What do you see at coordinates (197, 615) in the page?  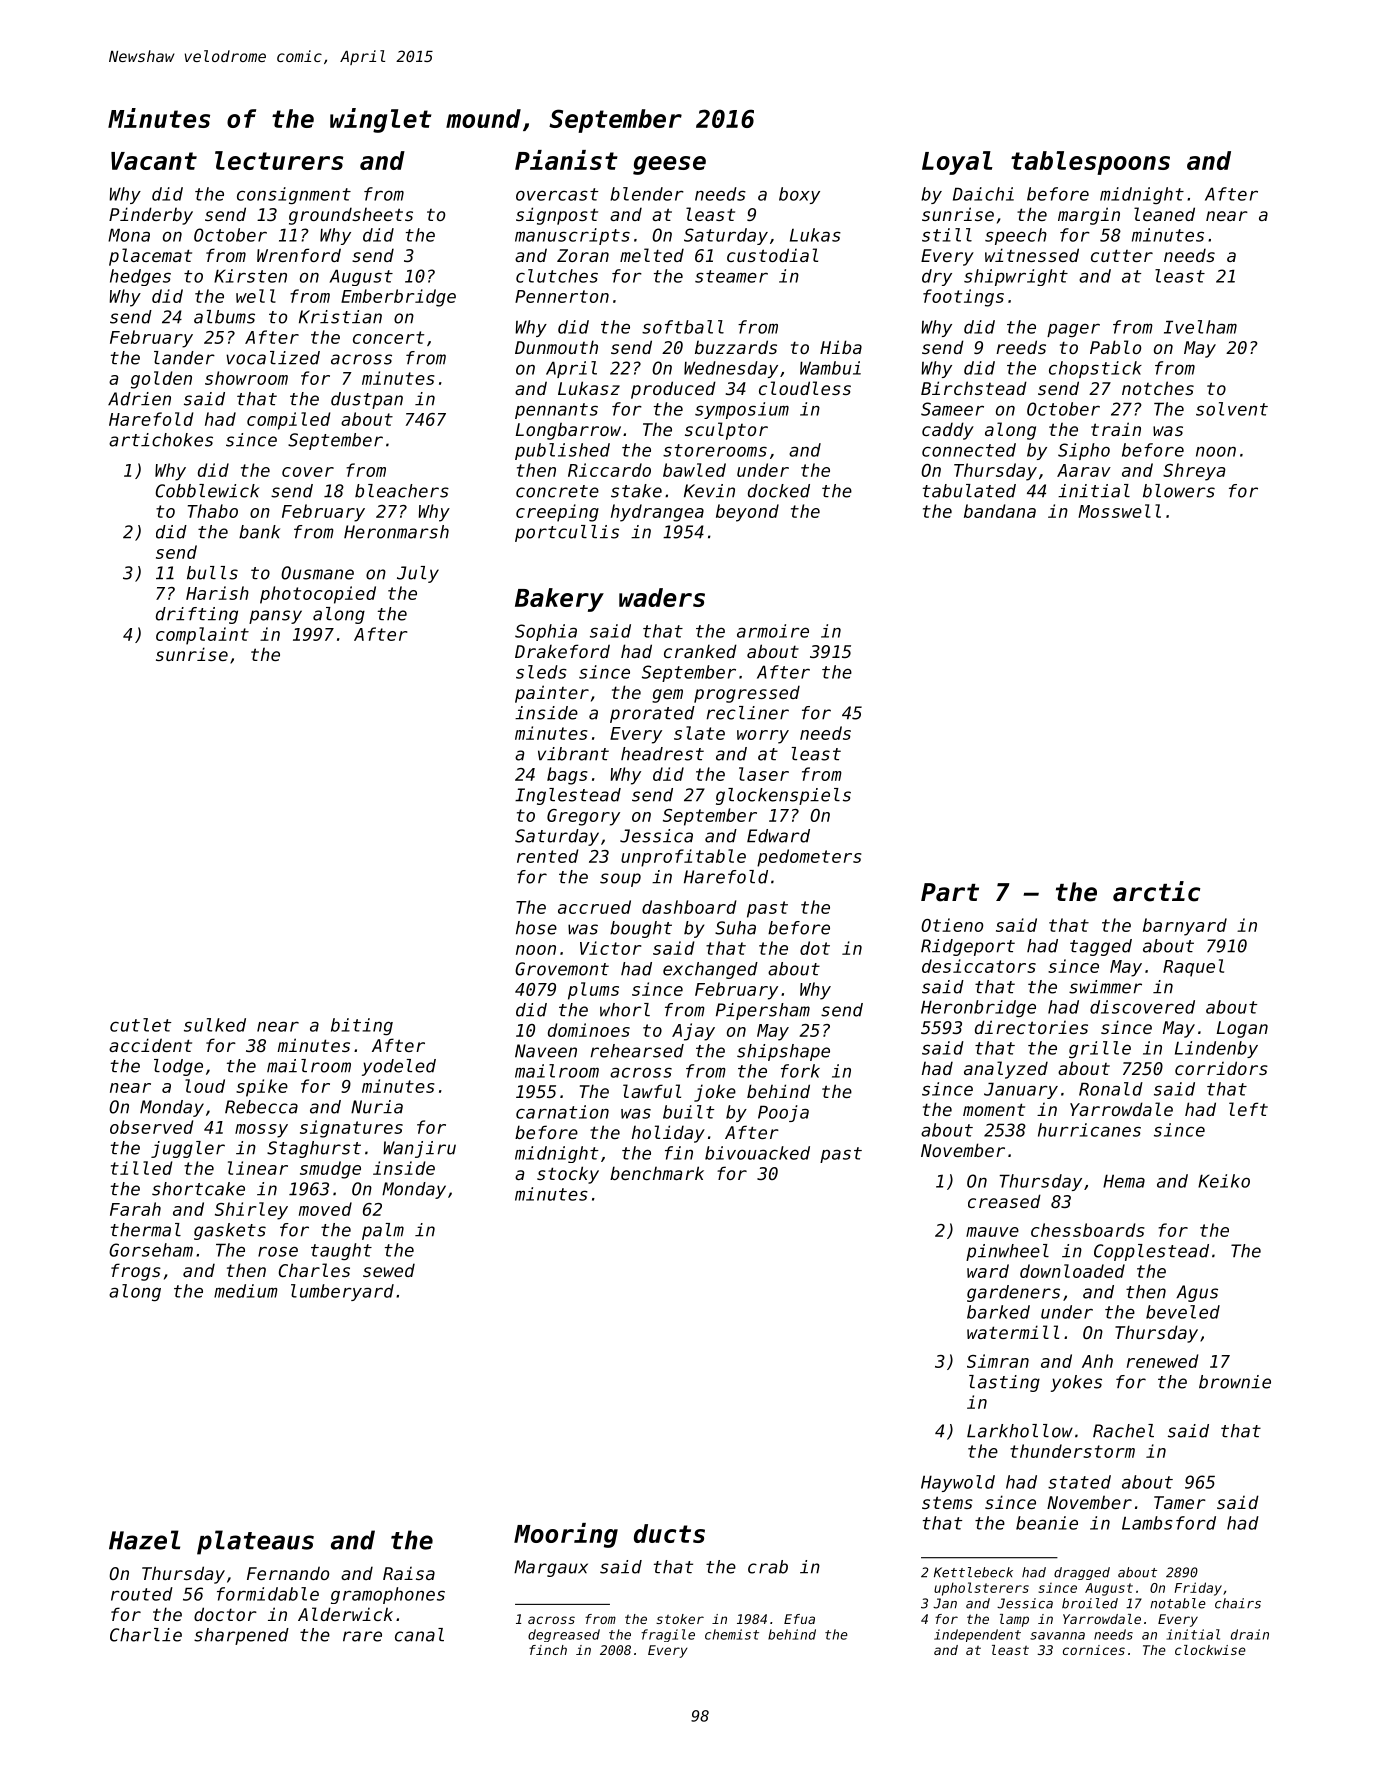 I see `drifting` at bounding box center [197, 615].
